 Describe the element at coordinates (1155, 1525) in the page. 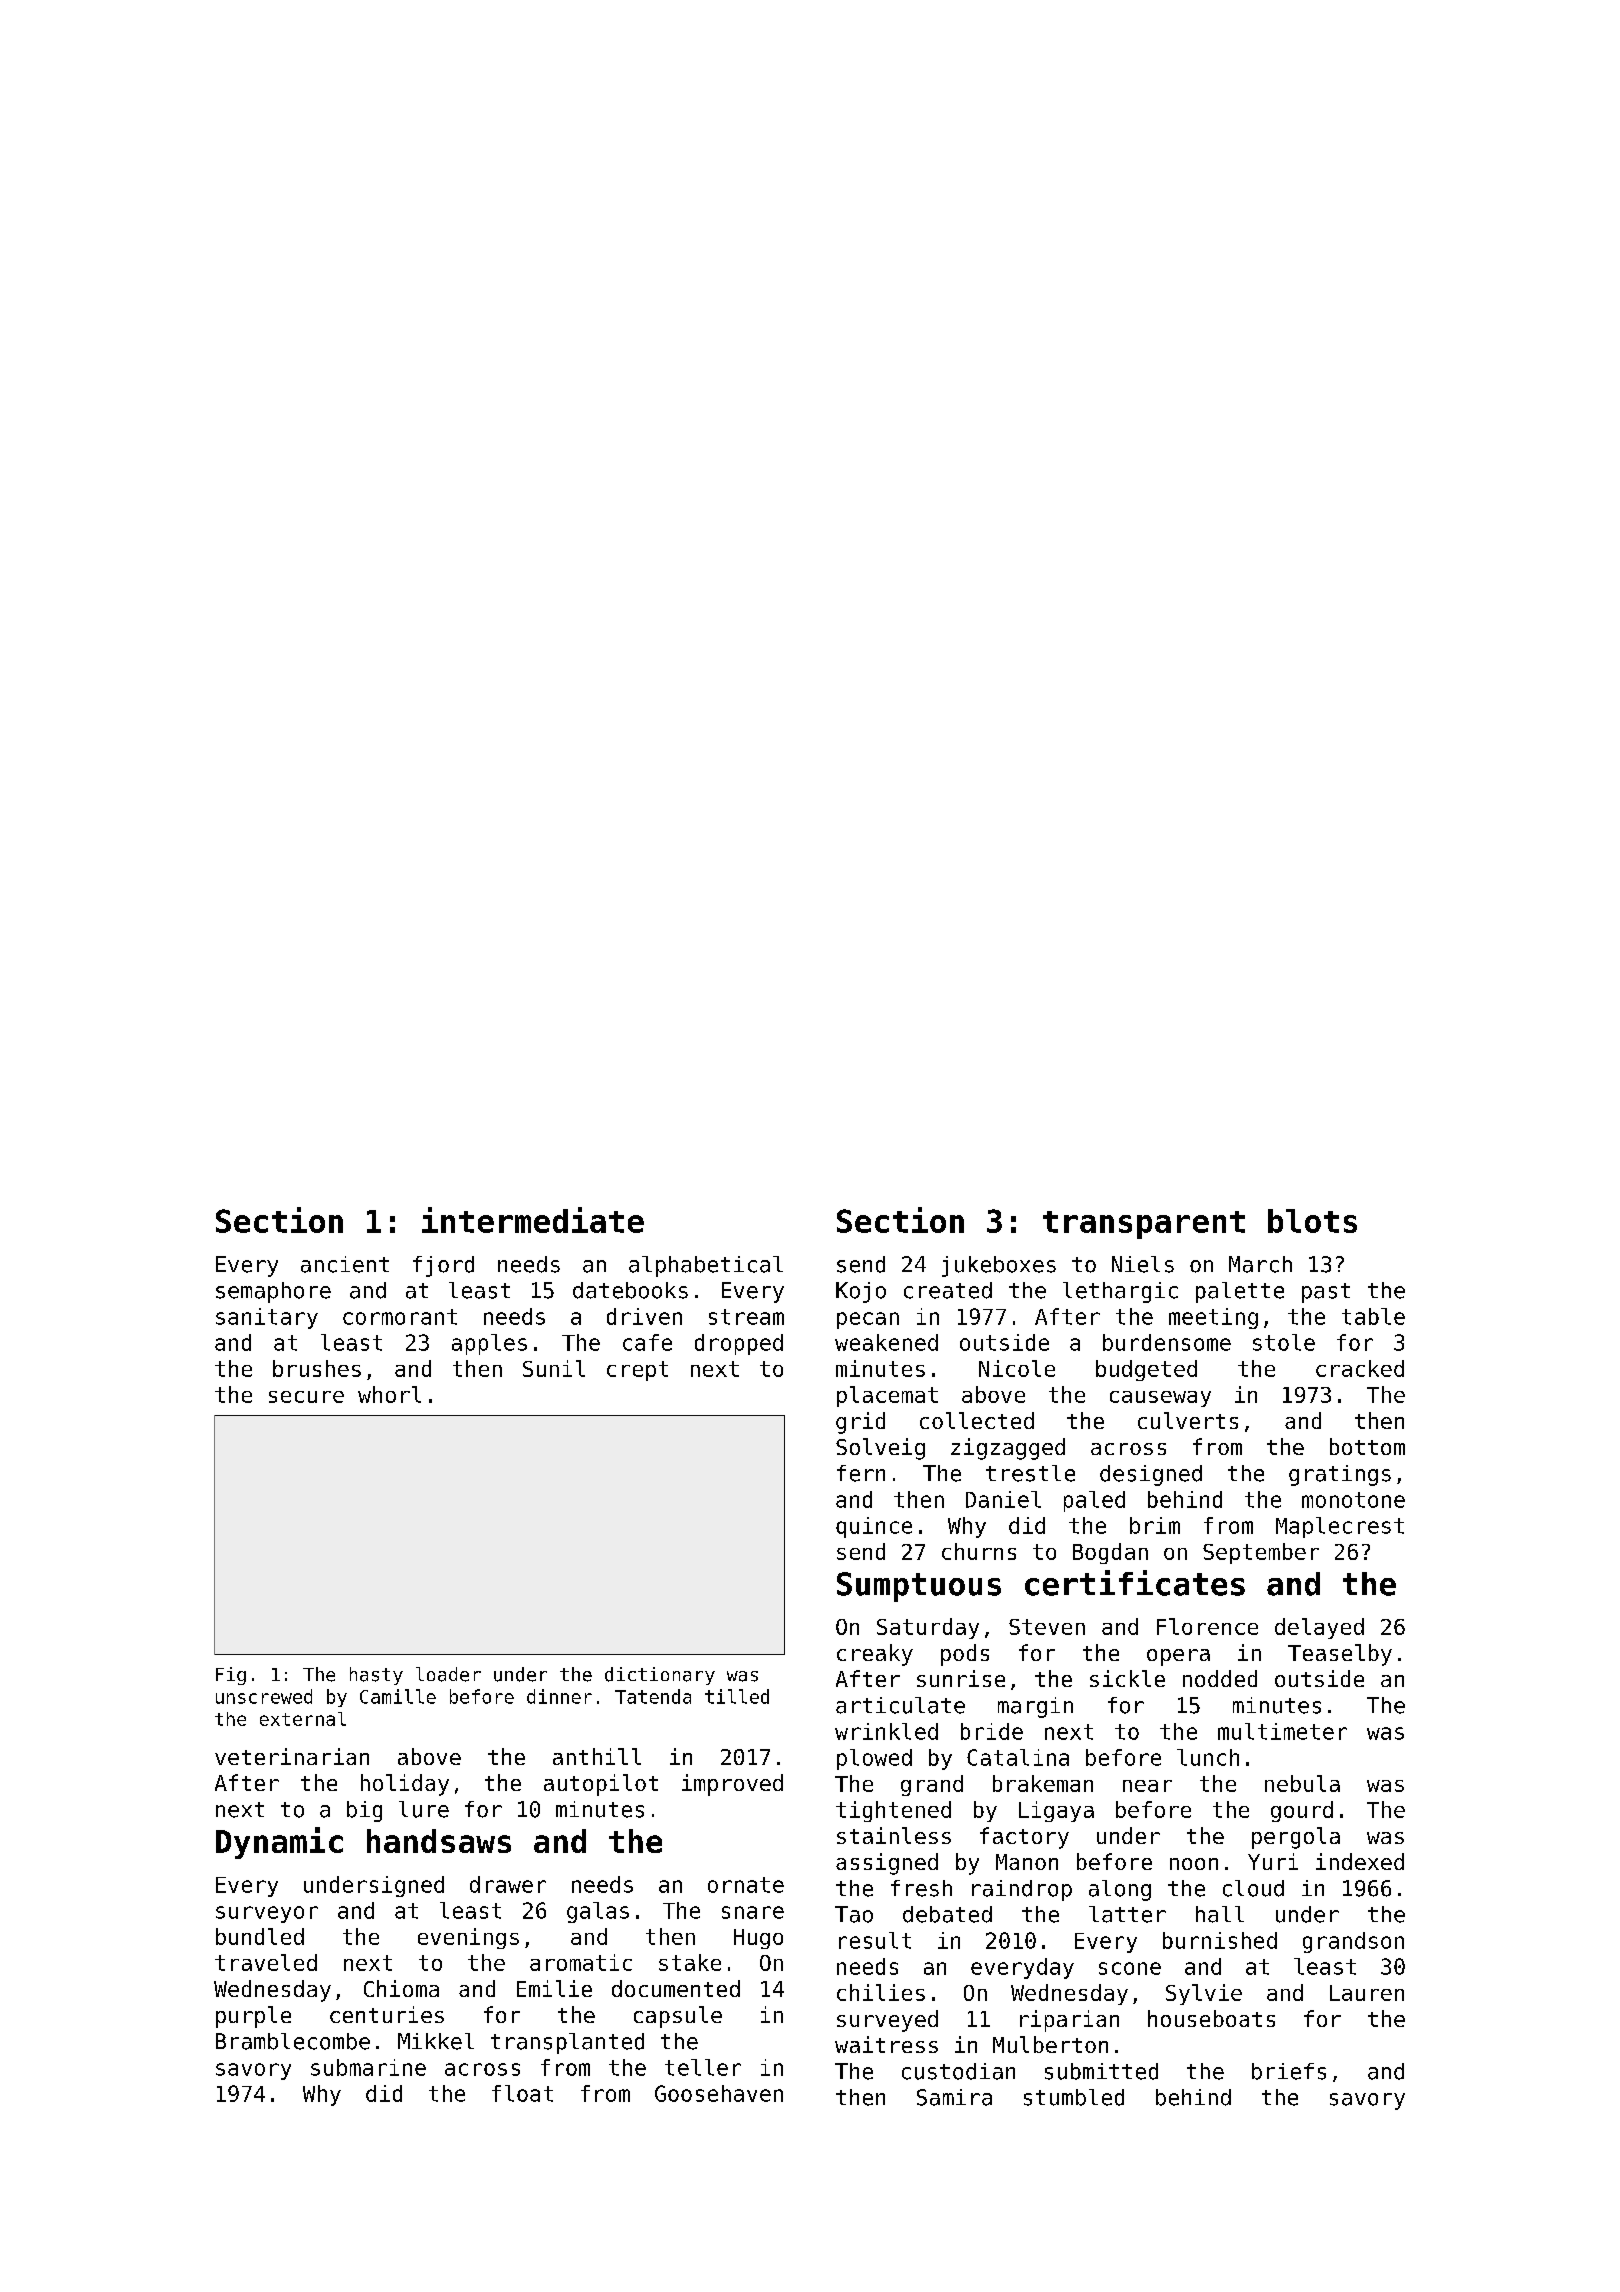

I see `brim` at that location.
